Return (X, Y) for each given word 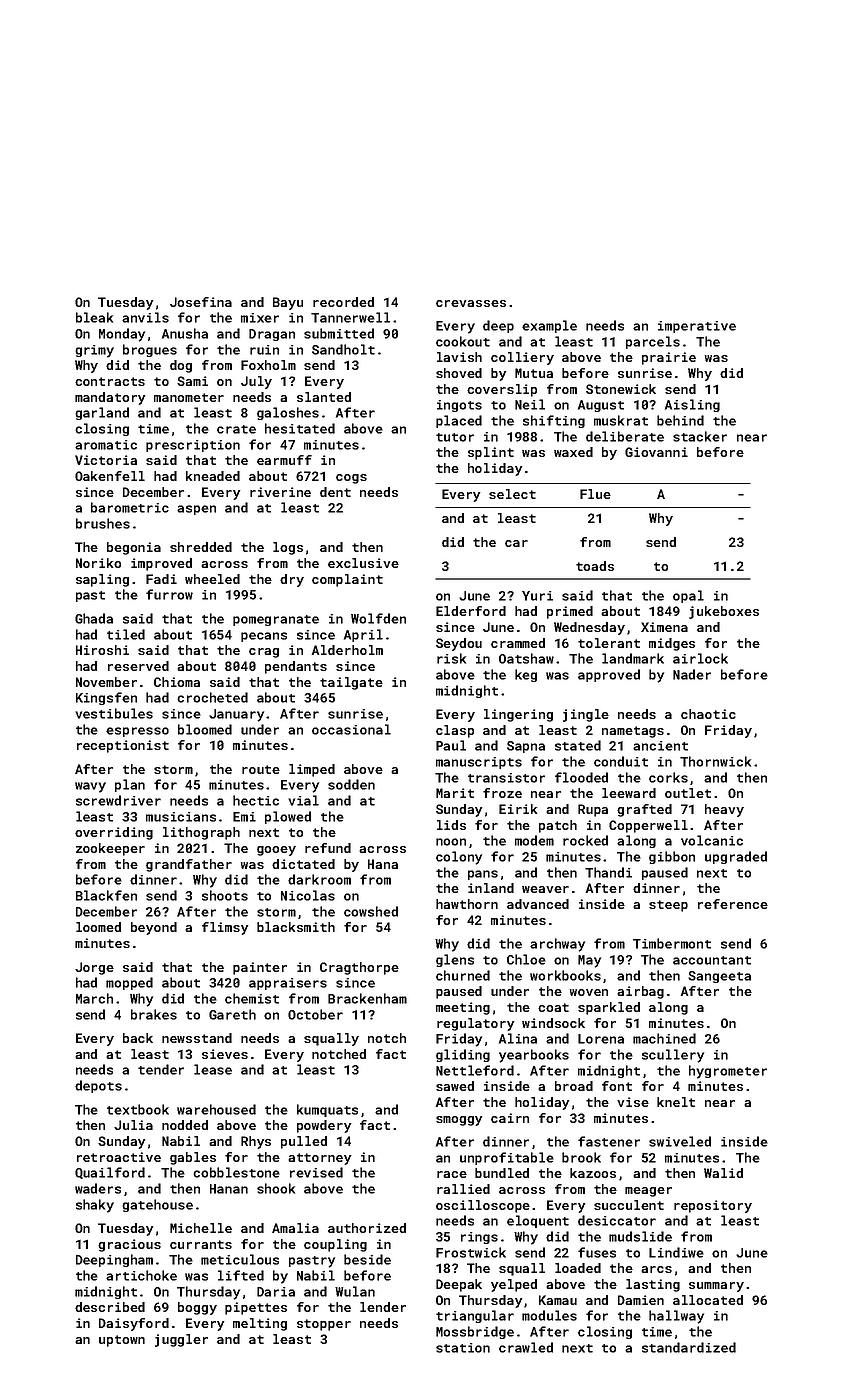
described (110, 1307)
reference (733, 904)
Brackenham (367, 998)
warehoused (216, 1109)
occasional (351, 729)
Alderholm (347, 650)
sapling (102, 580)
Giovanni (656, 452)
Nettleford (475, 1070)
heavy (724, 810)
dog (181, 366)
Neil (530, 404)
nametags (633, 732)
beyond (154, 928)
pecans (264, 637)
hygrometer (728, 1072)
